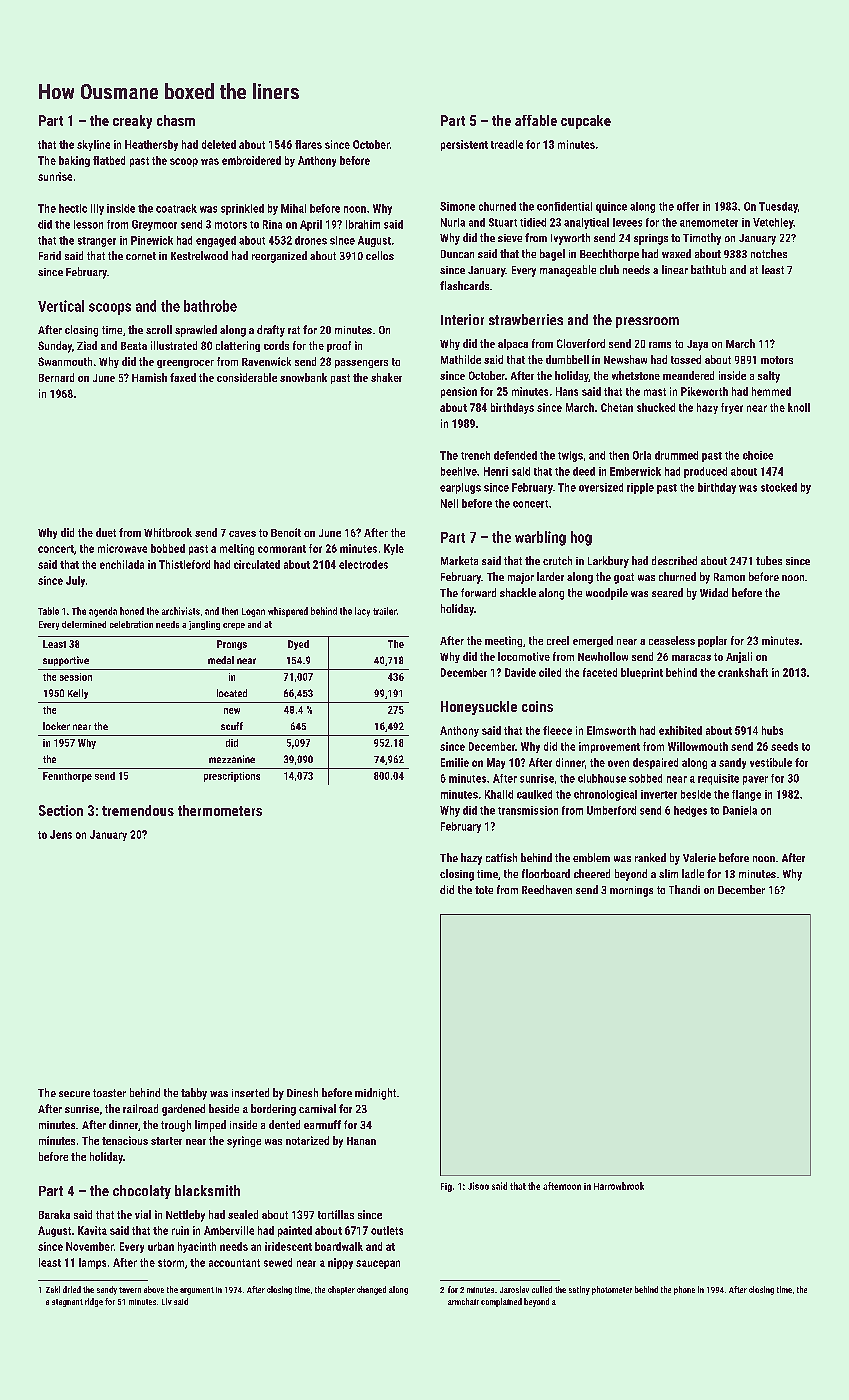 This image has height=1400, width=849. I want to click on tremendous, so click(138, 810).
